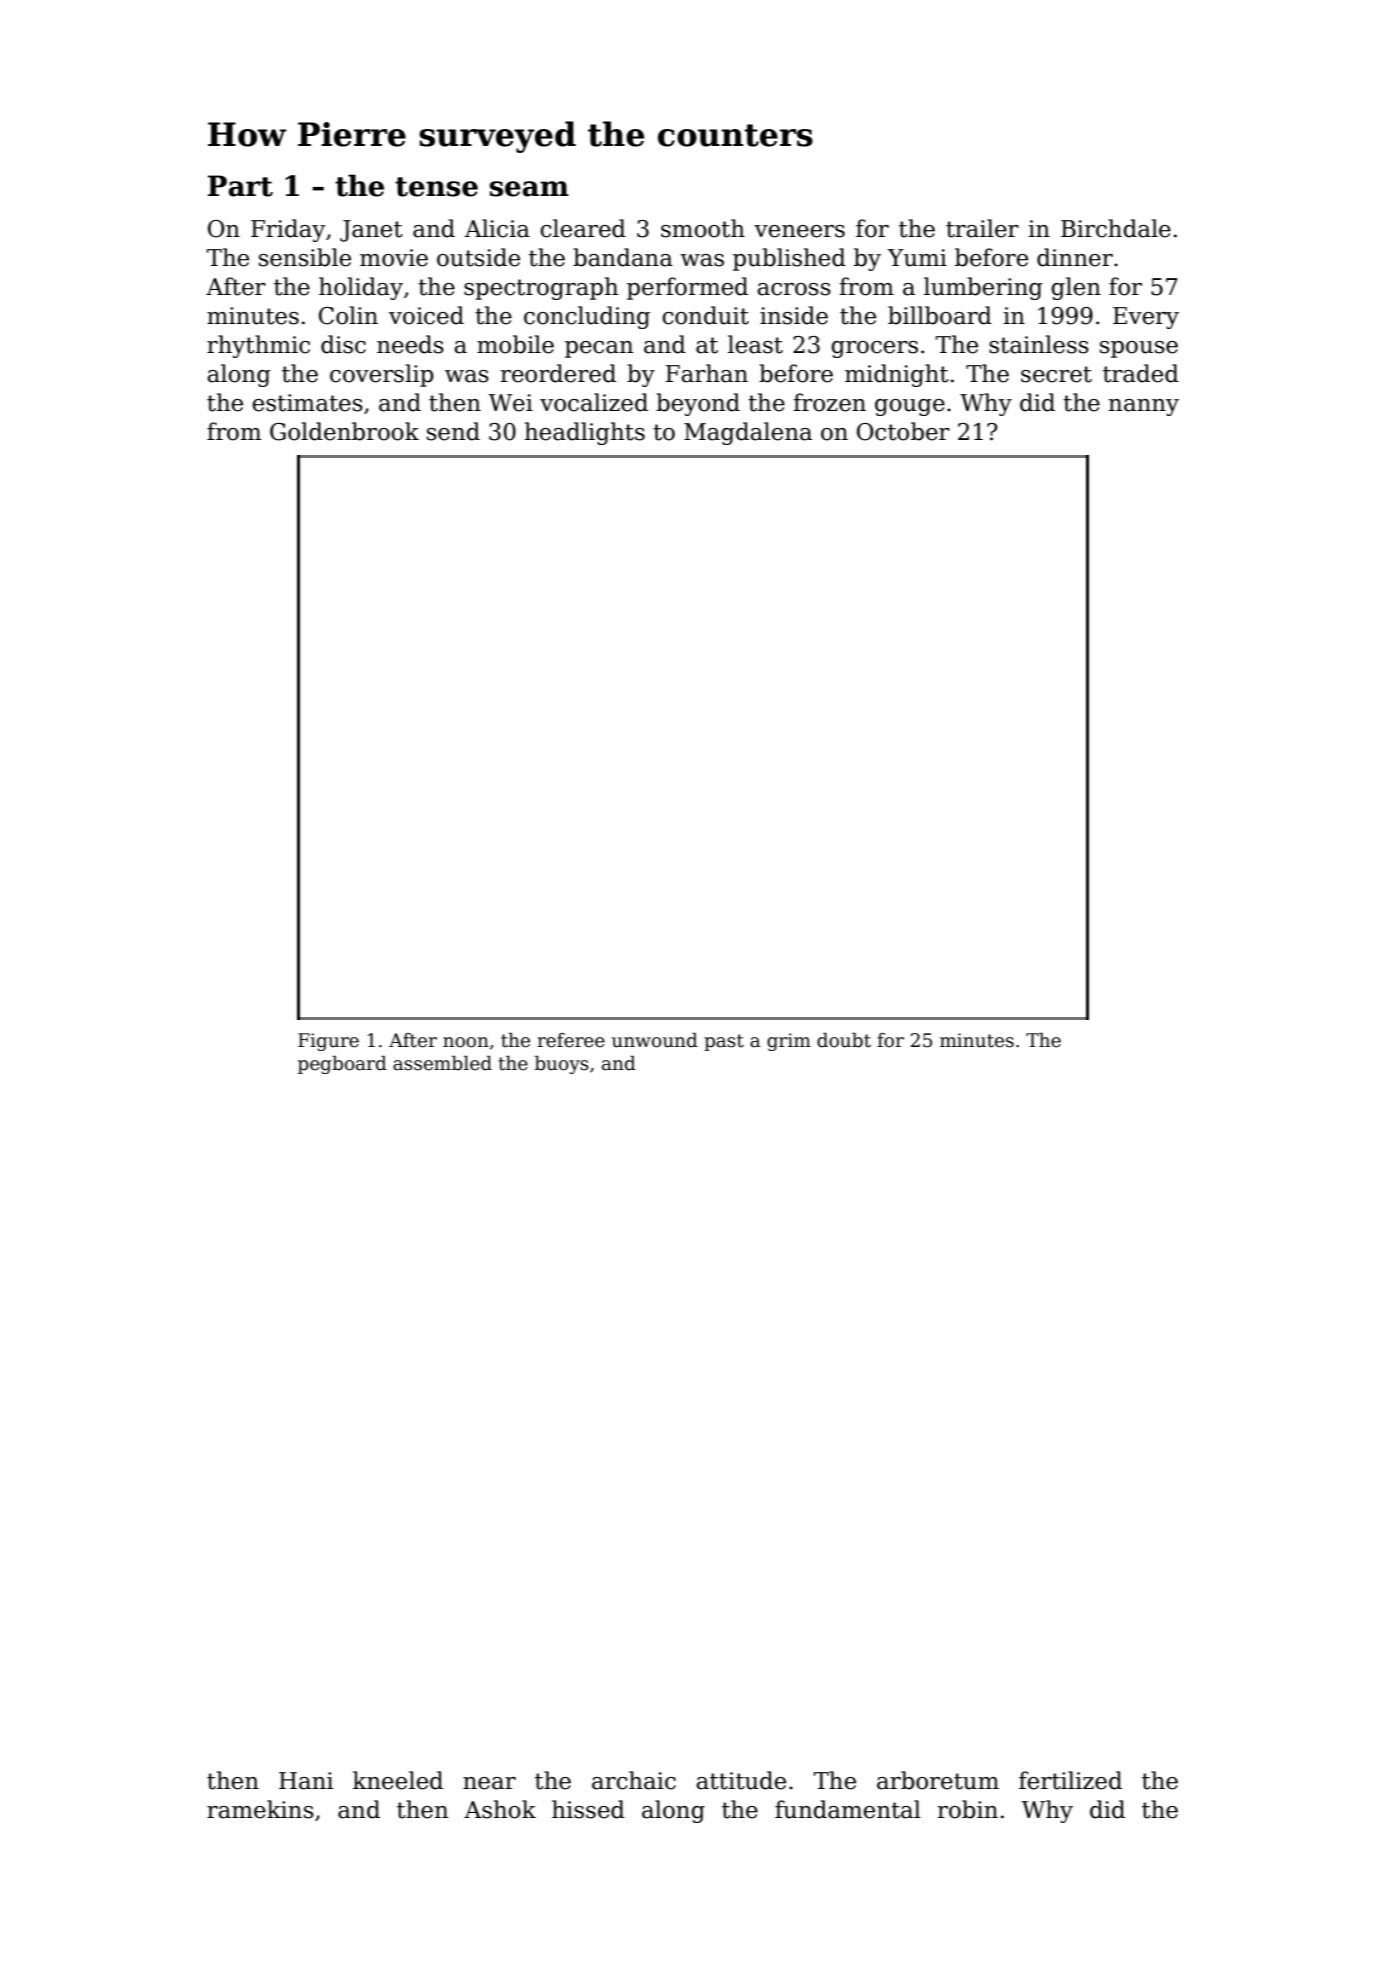 This screenshot has width=1386, height=1969. What do you see at coordinates (594, 402) in the screenshot?
I see `vocalized` at bounding box center [594, 402].
